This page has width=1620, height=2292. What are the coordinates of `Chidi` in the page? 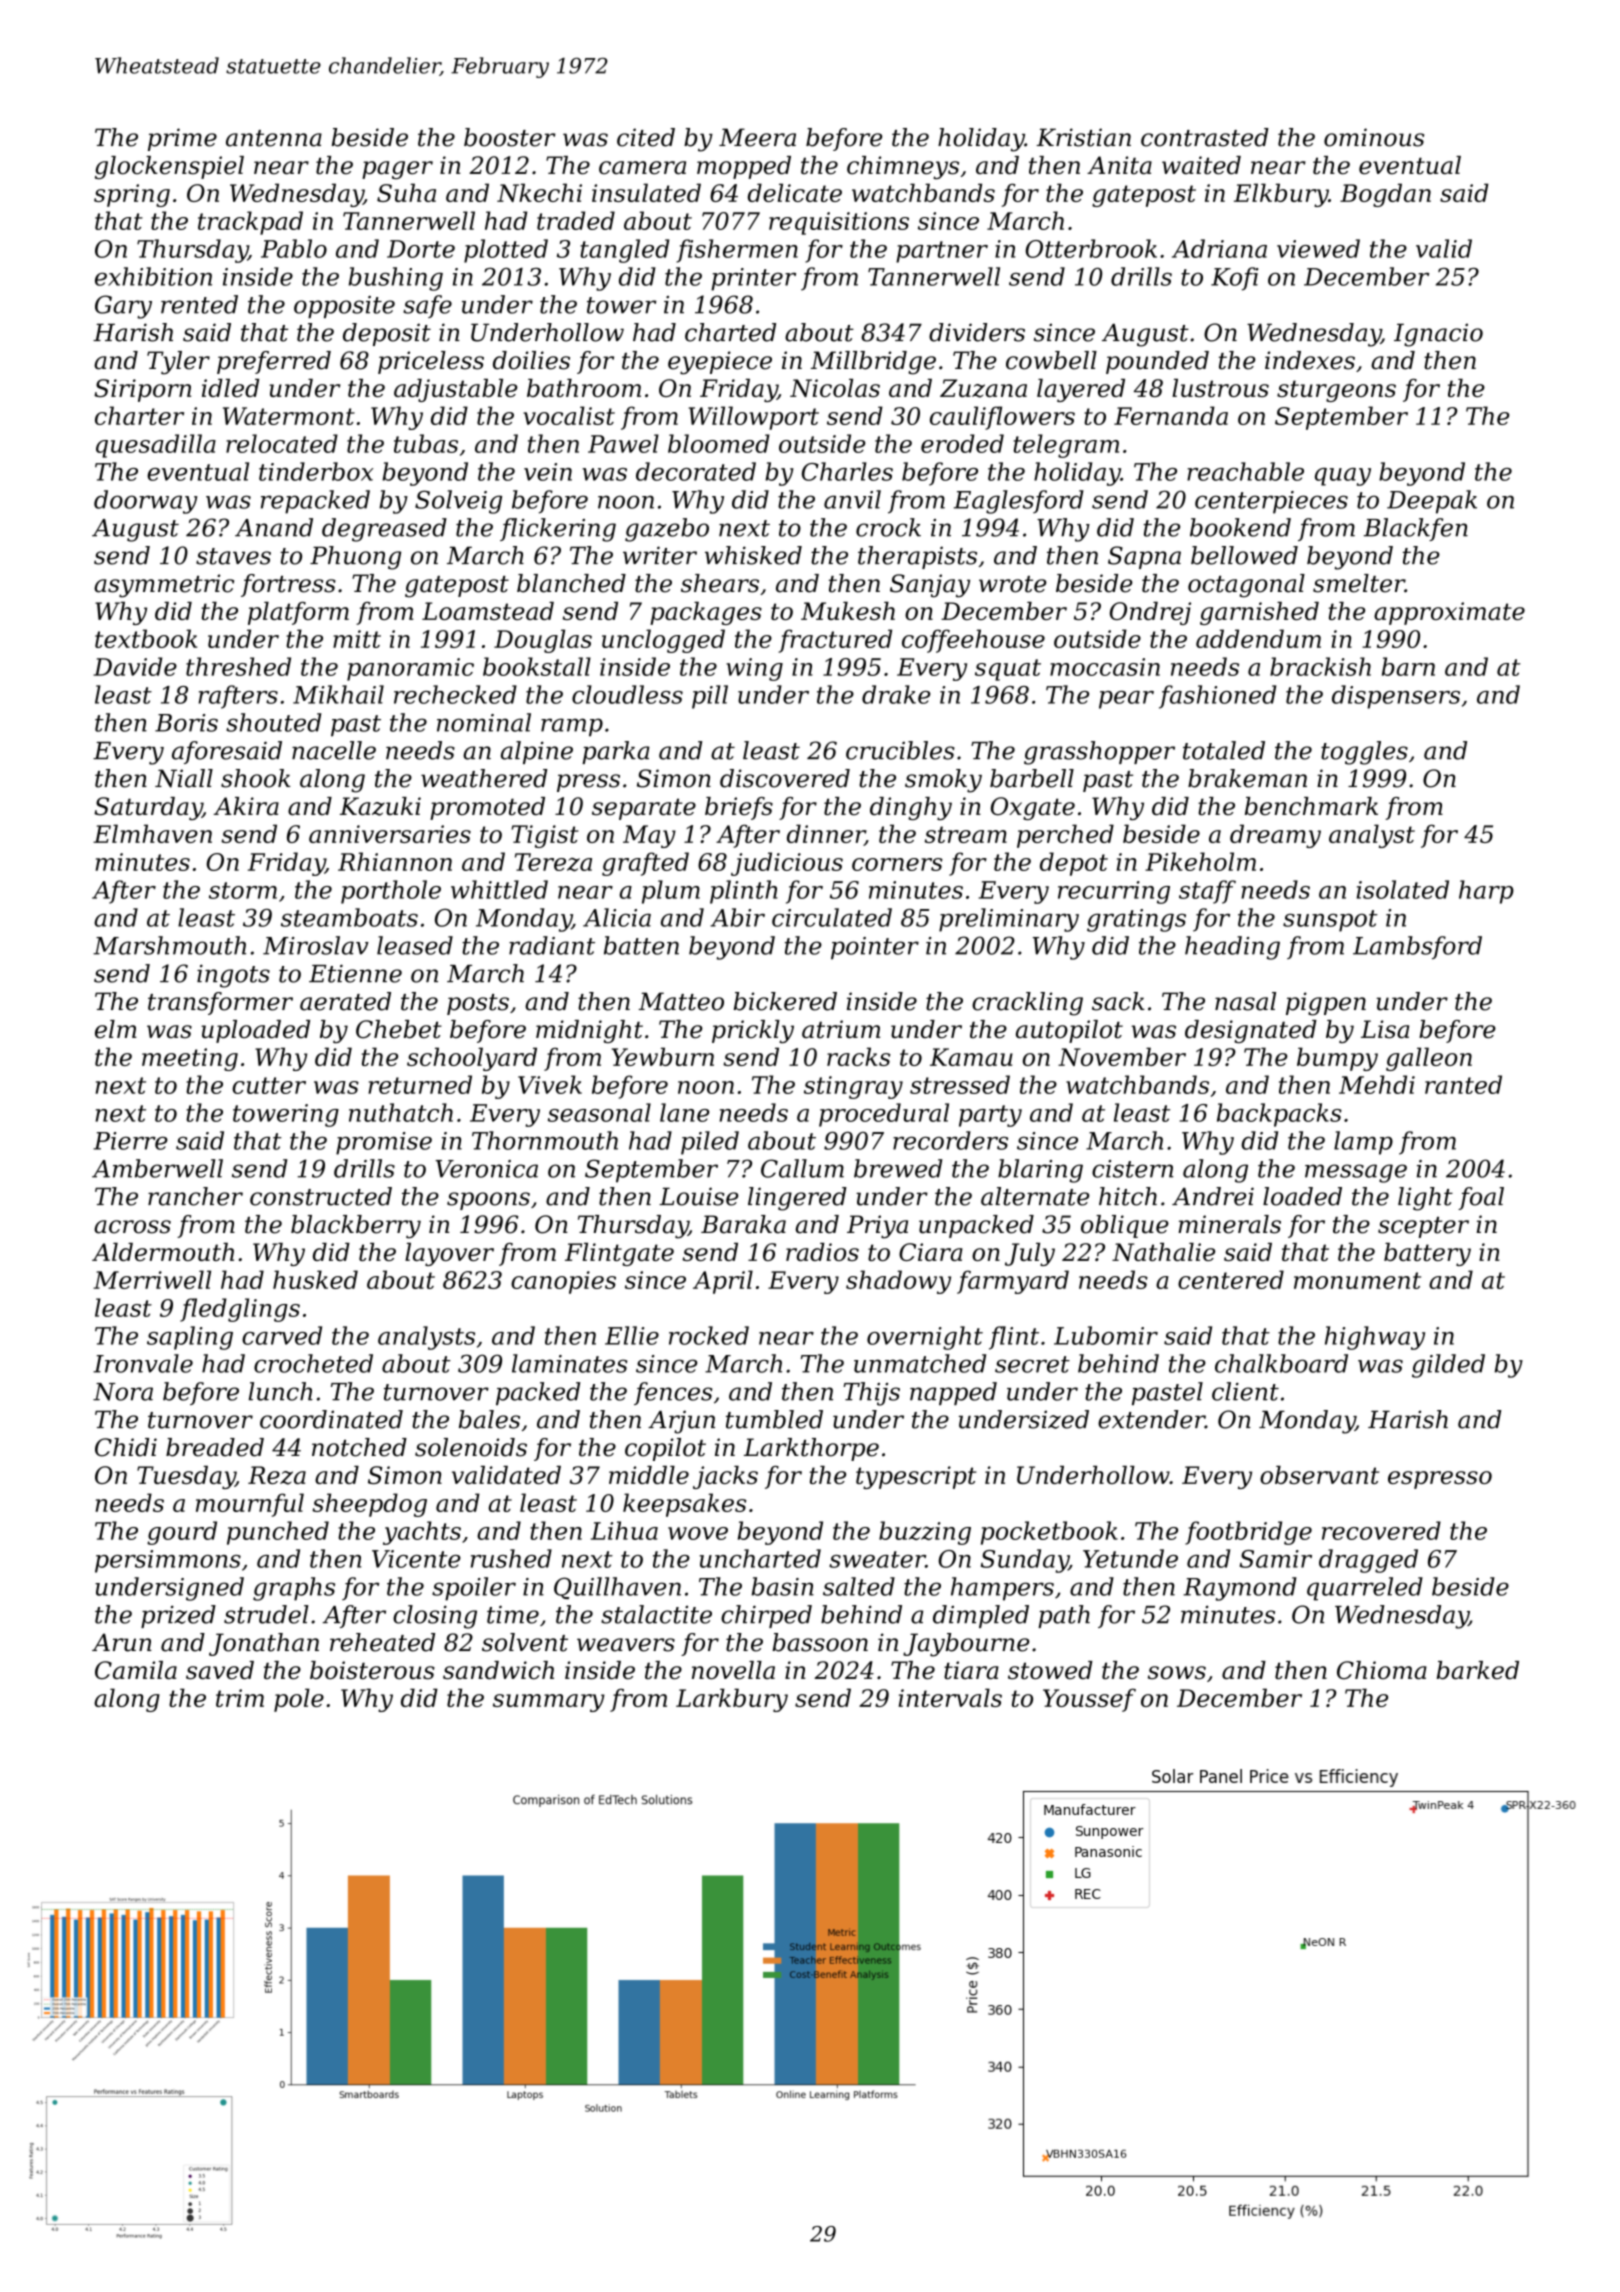 It's located at (126, 1447).
